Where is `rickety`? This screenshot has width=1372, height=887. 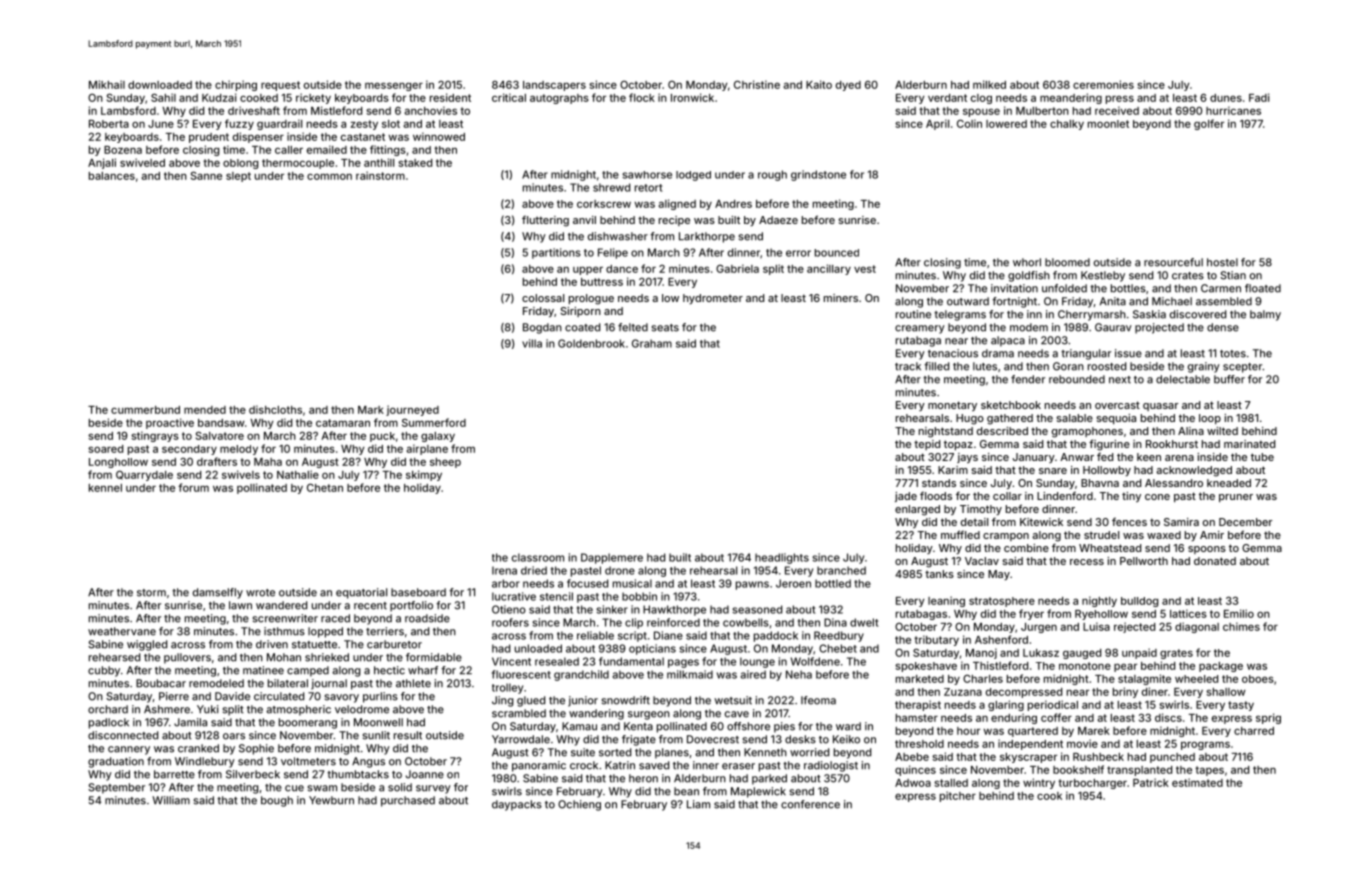
rickety is located at coordinates (313, 98).
